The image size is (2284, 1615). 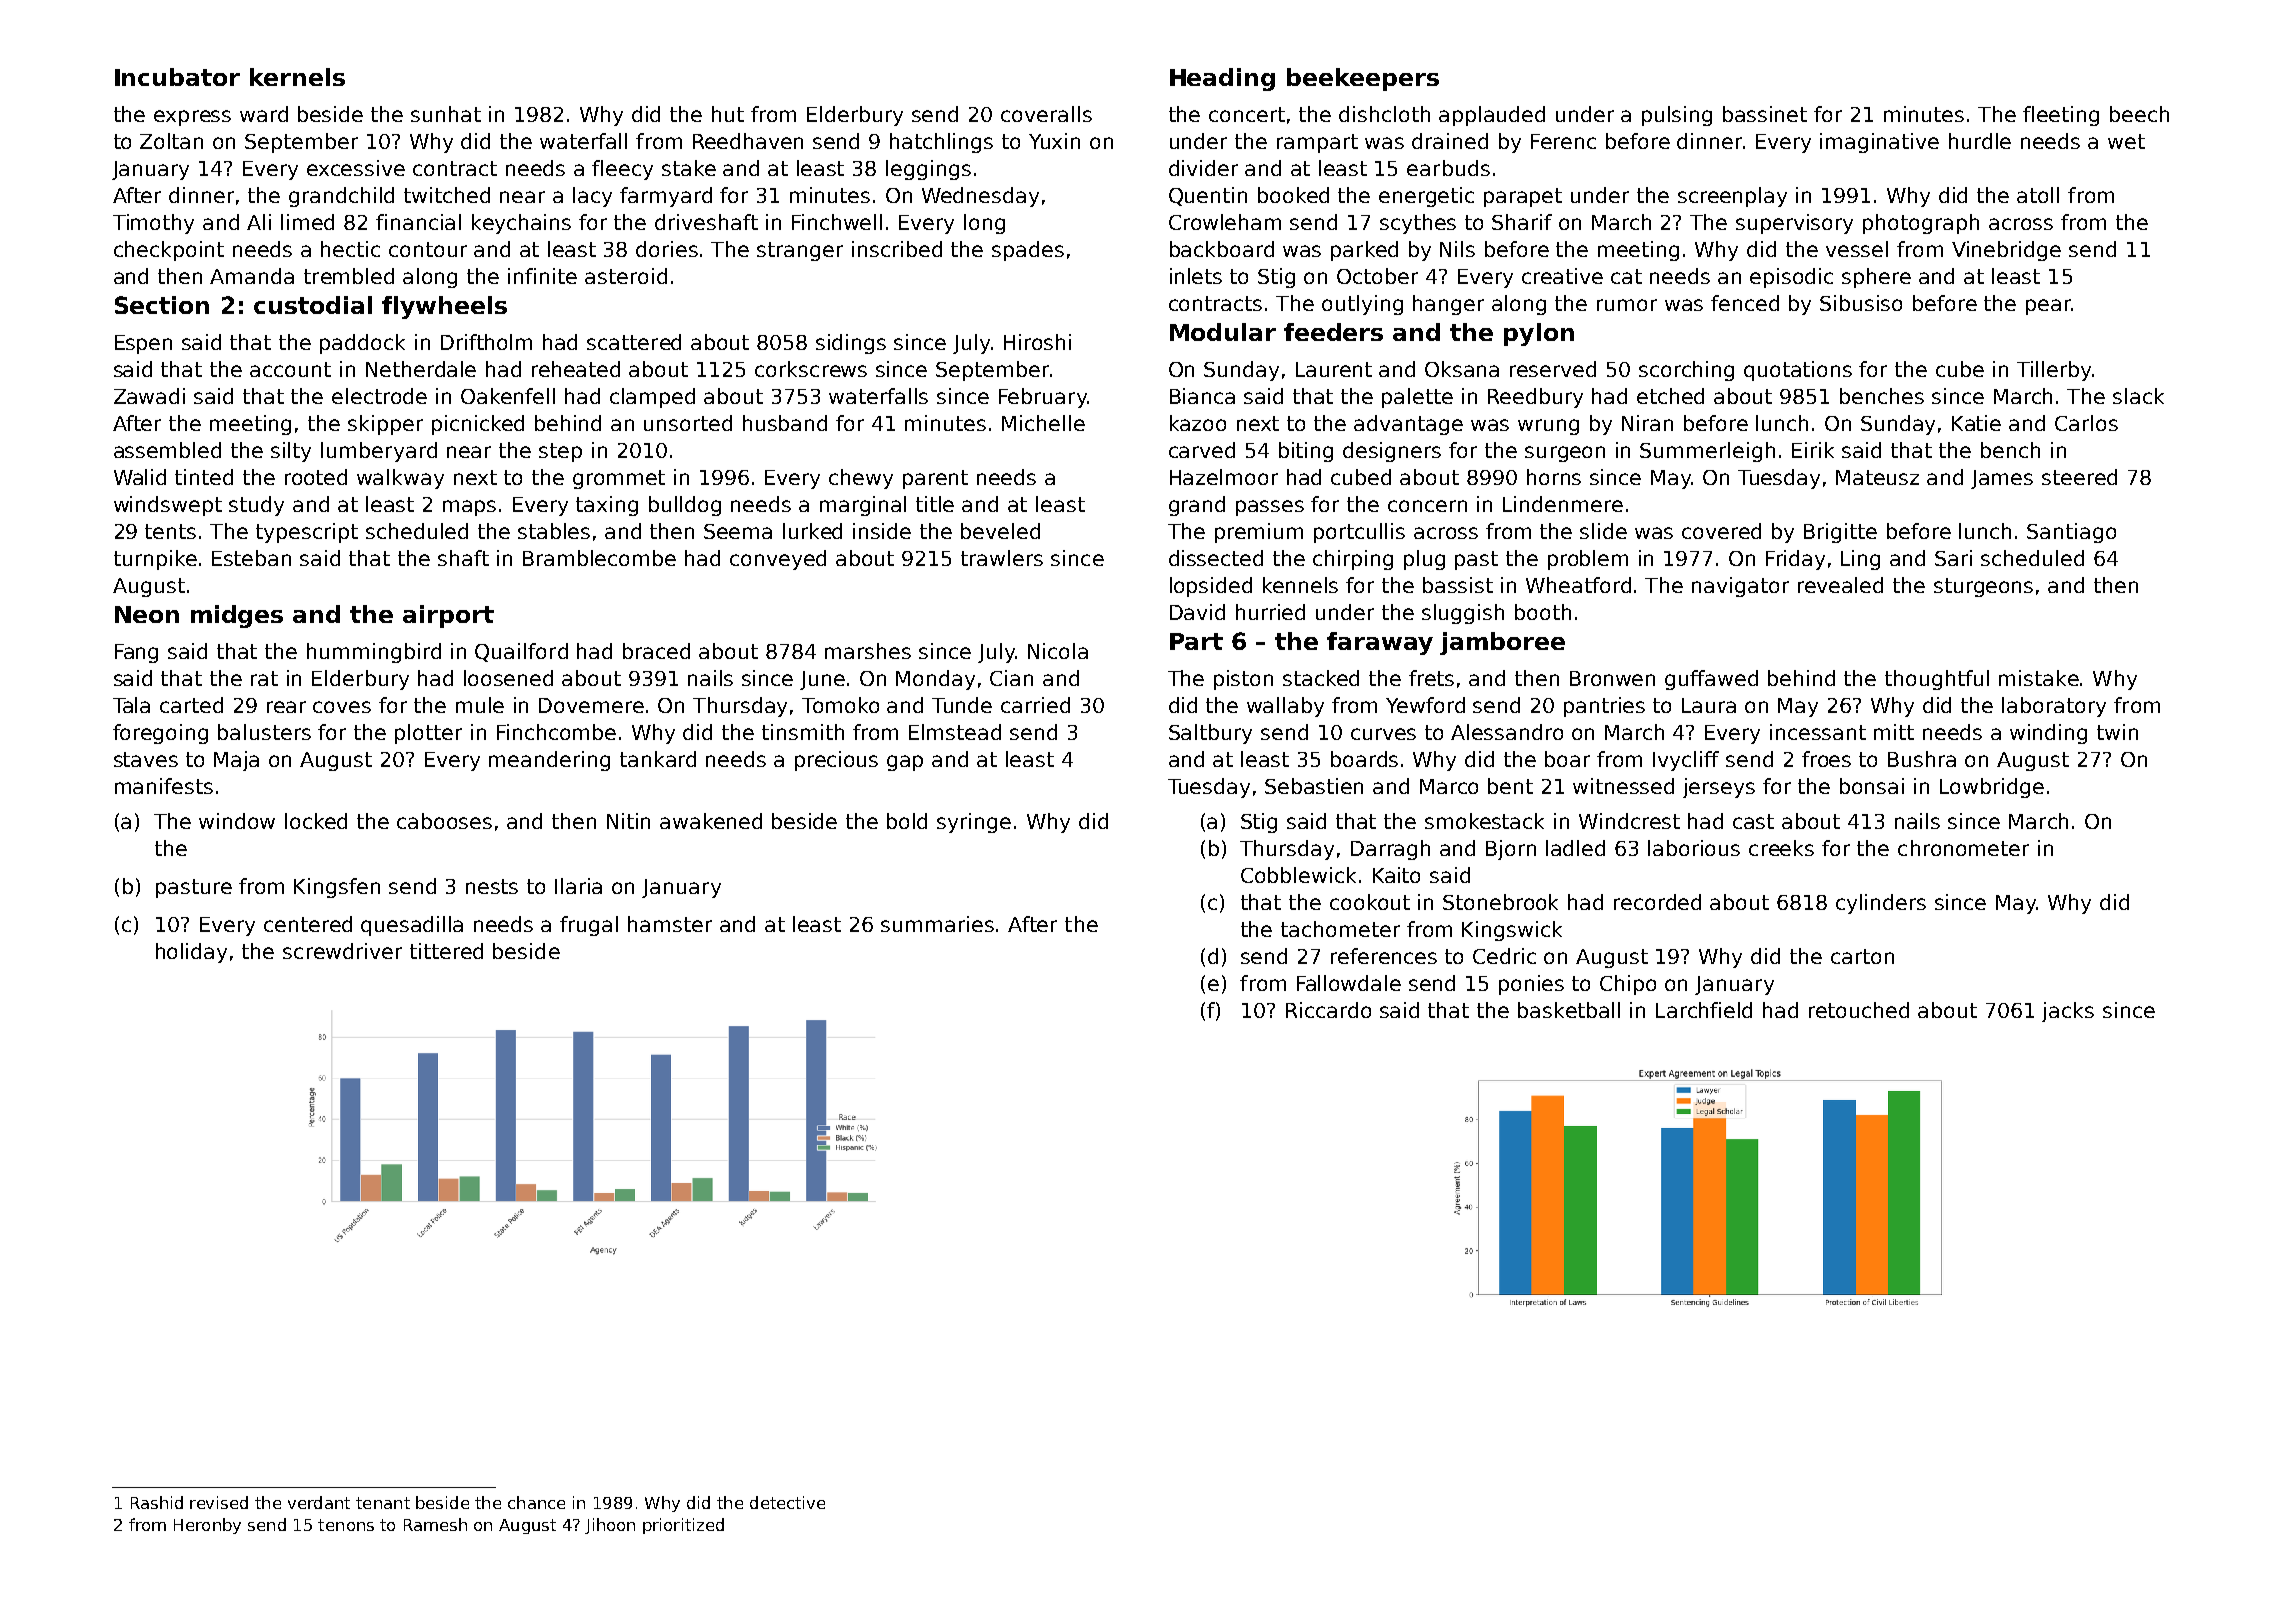 What do you see at coordinates (2068, 1012) in the screenshot?
I see `jacks` at bounding box center [2068, 1012].
